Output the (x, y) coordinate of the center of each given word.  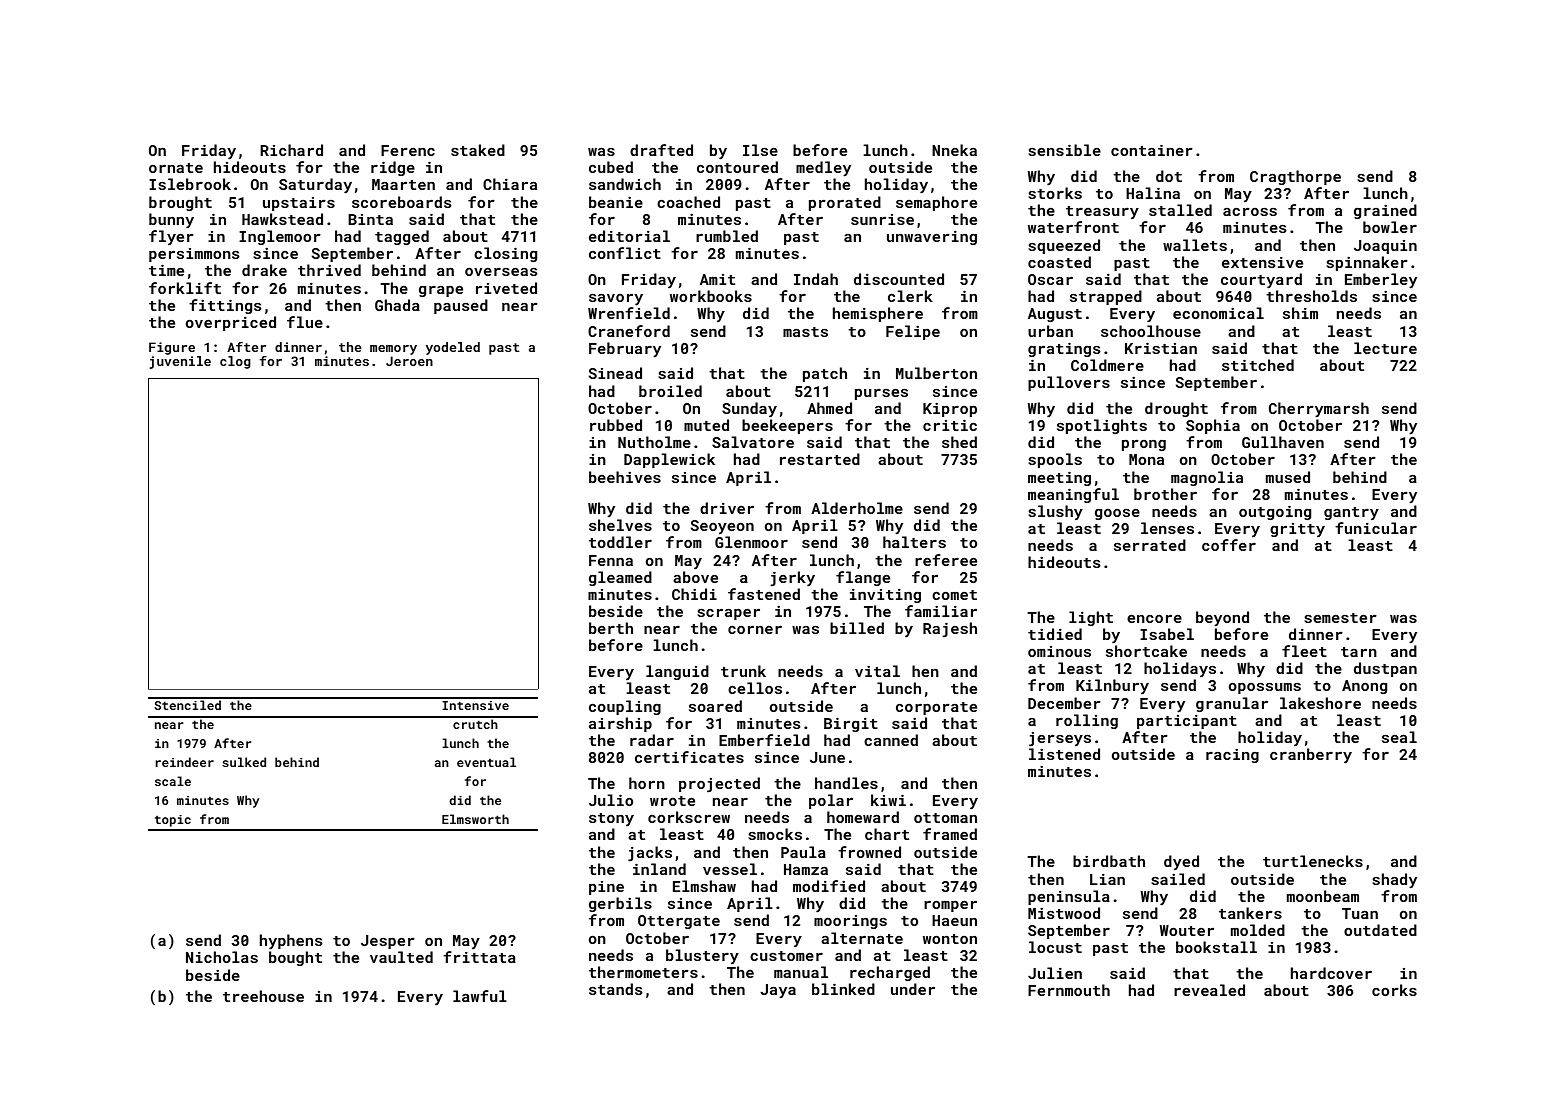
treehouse (263, 996)
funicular (1376, 528)
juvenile (180, 362)
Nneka (954, 150)
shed (959, 442)
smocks (775, 834)
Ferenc (408, 150)
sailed (1178, 879)
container (1152, 150)
